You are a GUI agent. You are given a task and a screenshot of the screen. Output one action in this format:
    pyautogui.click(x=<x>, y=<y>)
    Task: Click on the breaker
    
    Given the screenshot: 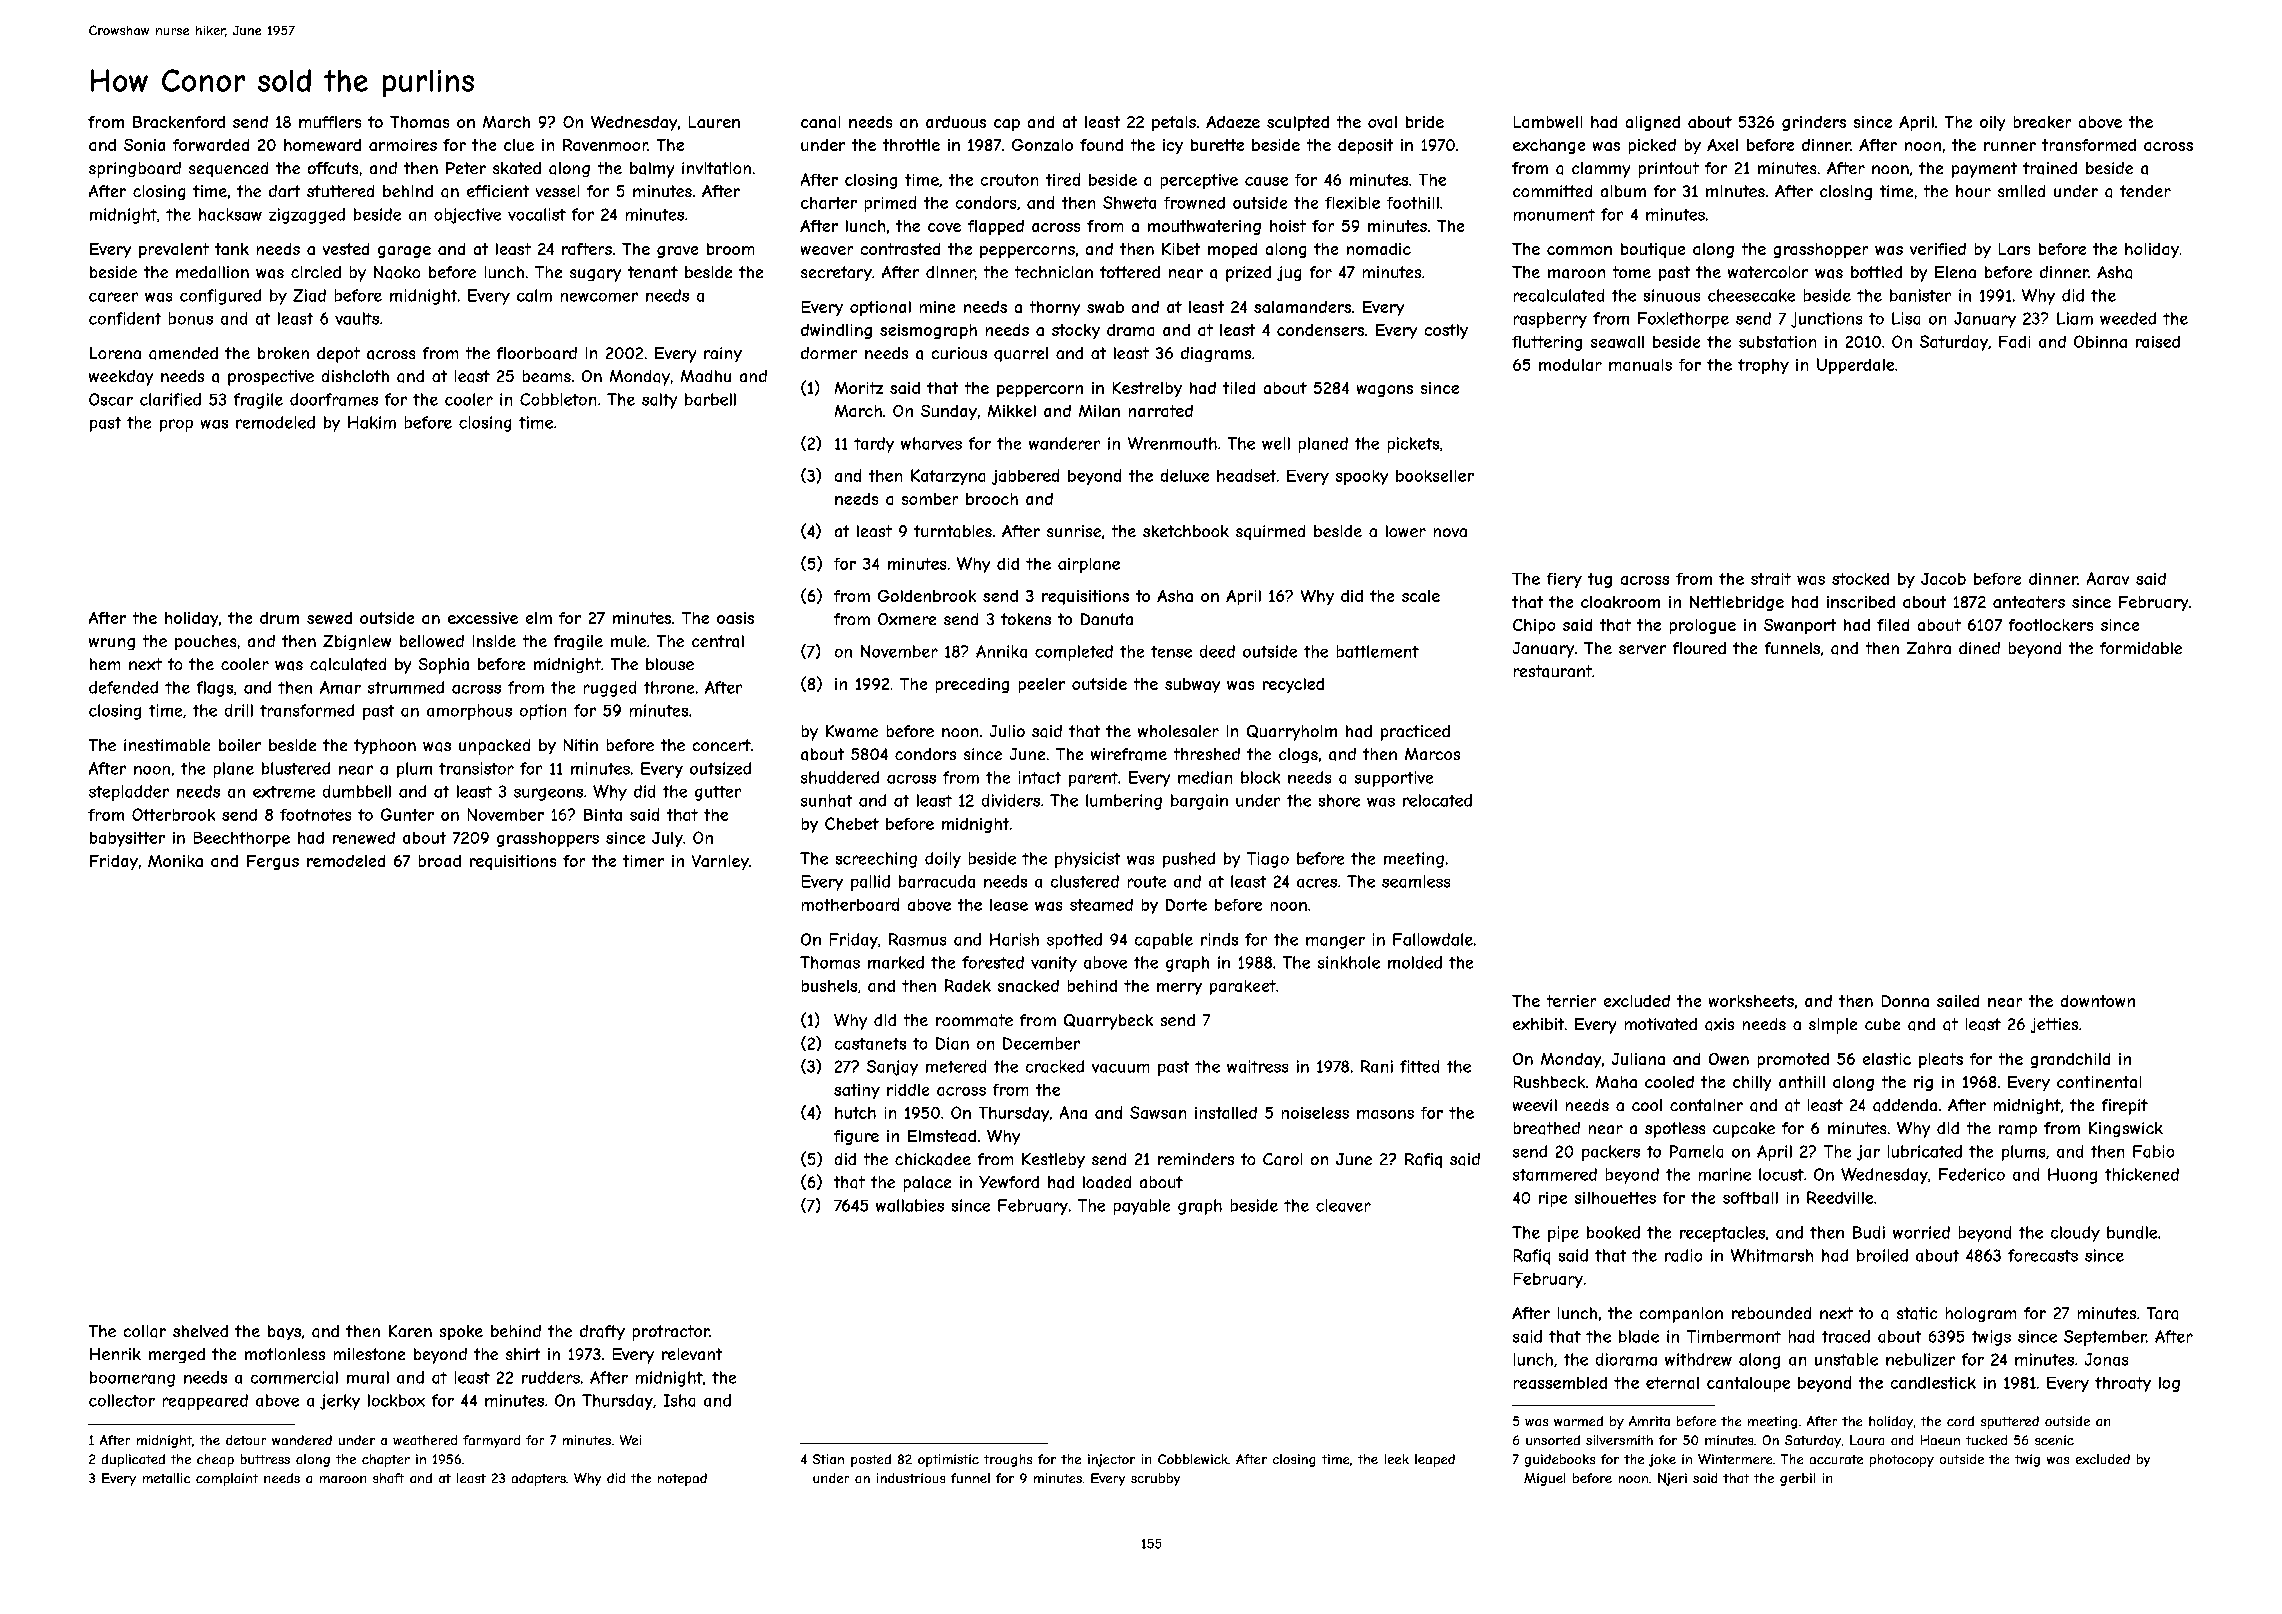 What is the action you would take?
    pyautogui.click(x=2042, y=122)
